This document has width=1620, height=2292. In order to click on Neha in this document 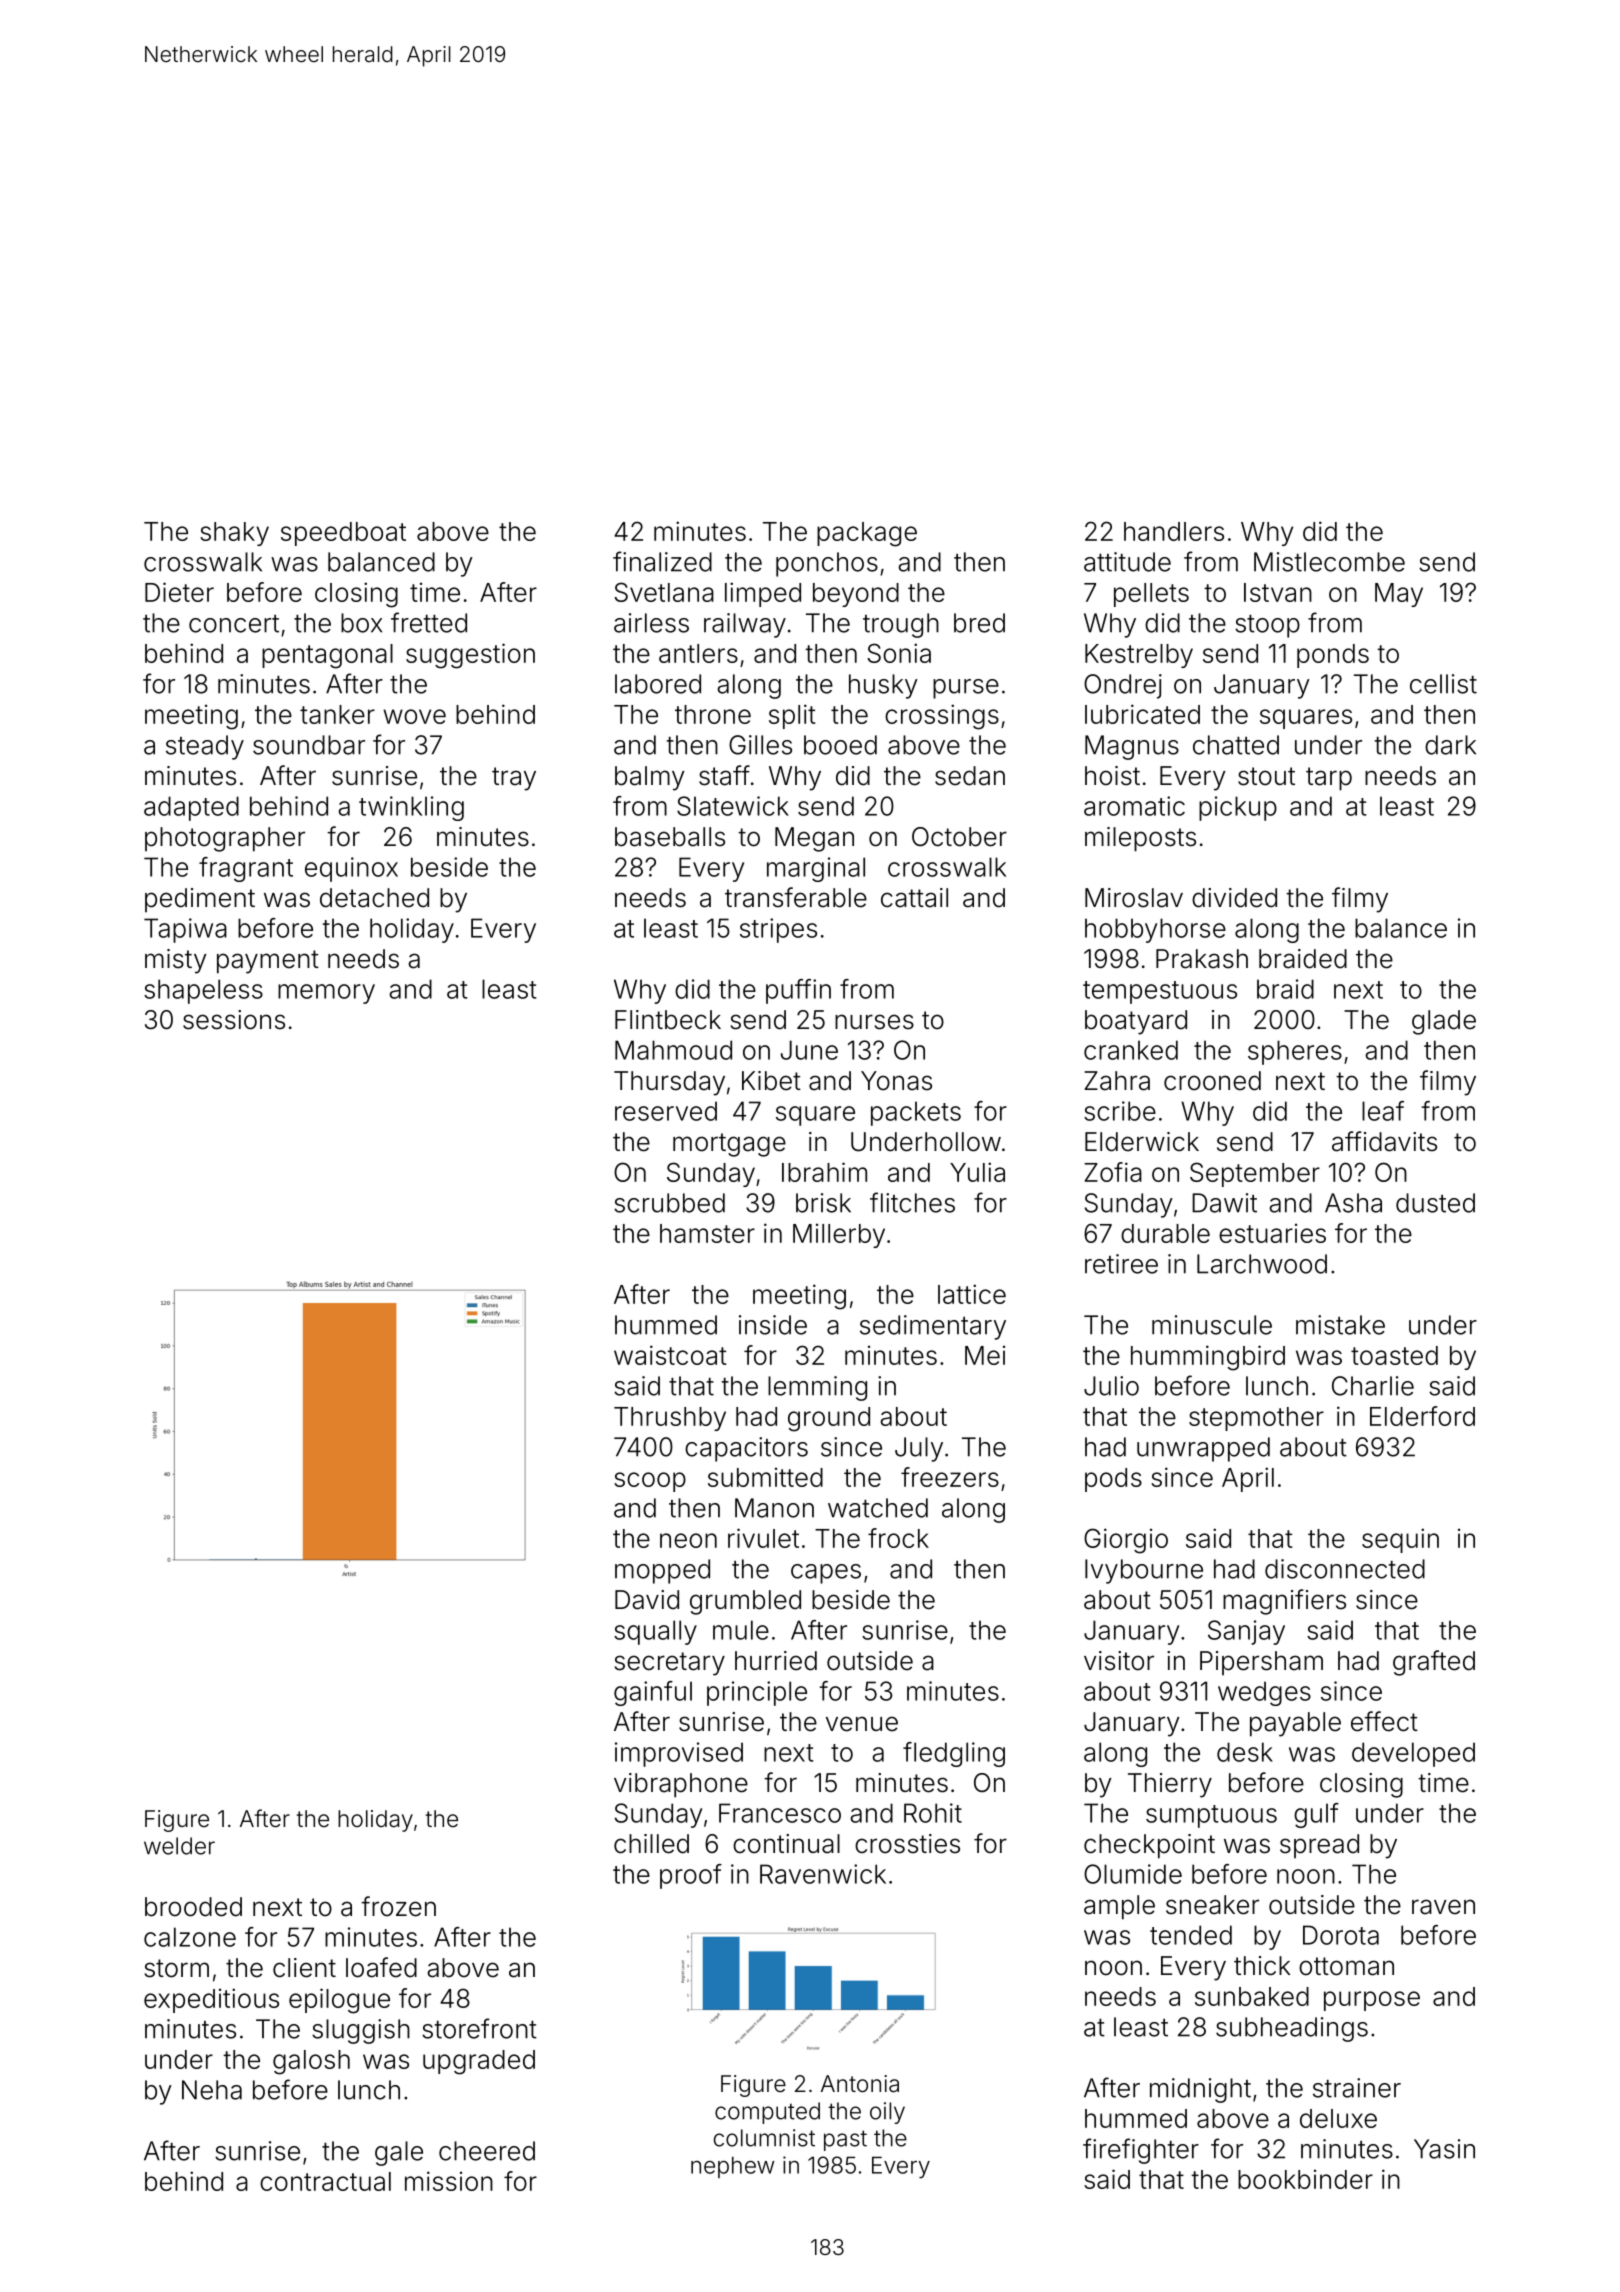, I will do `click(212, 2090)`.
